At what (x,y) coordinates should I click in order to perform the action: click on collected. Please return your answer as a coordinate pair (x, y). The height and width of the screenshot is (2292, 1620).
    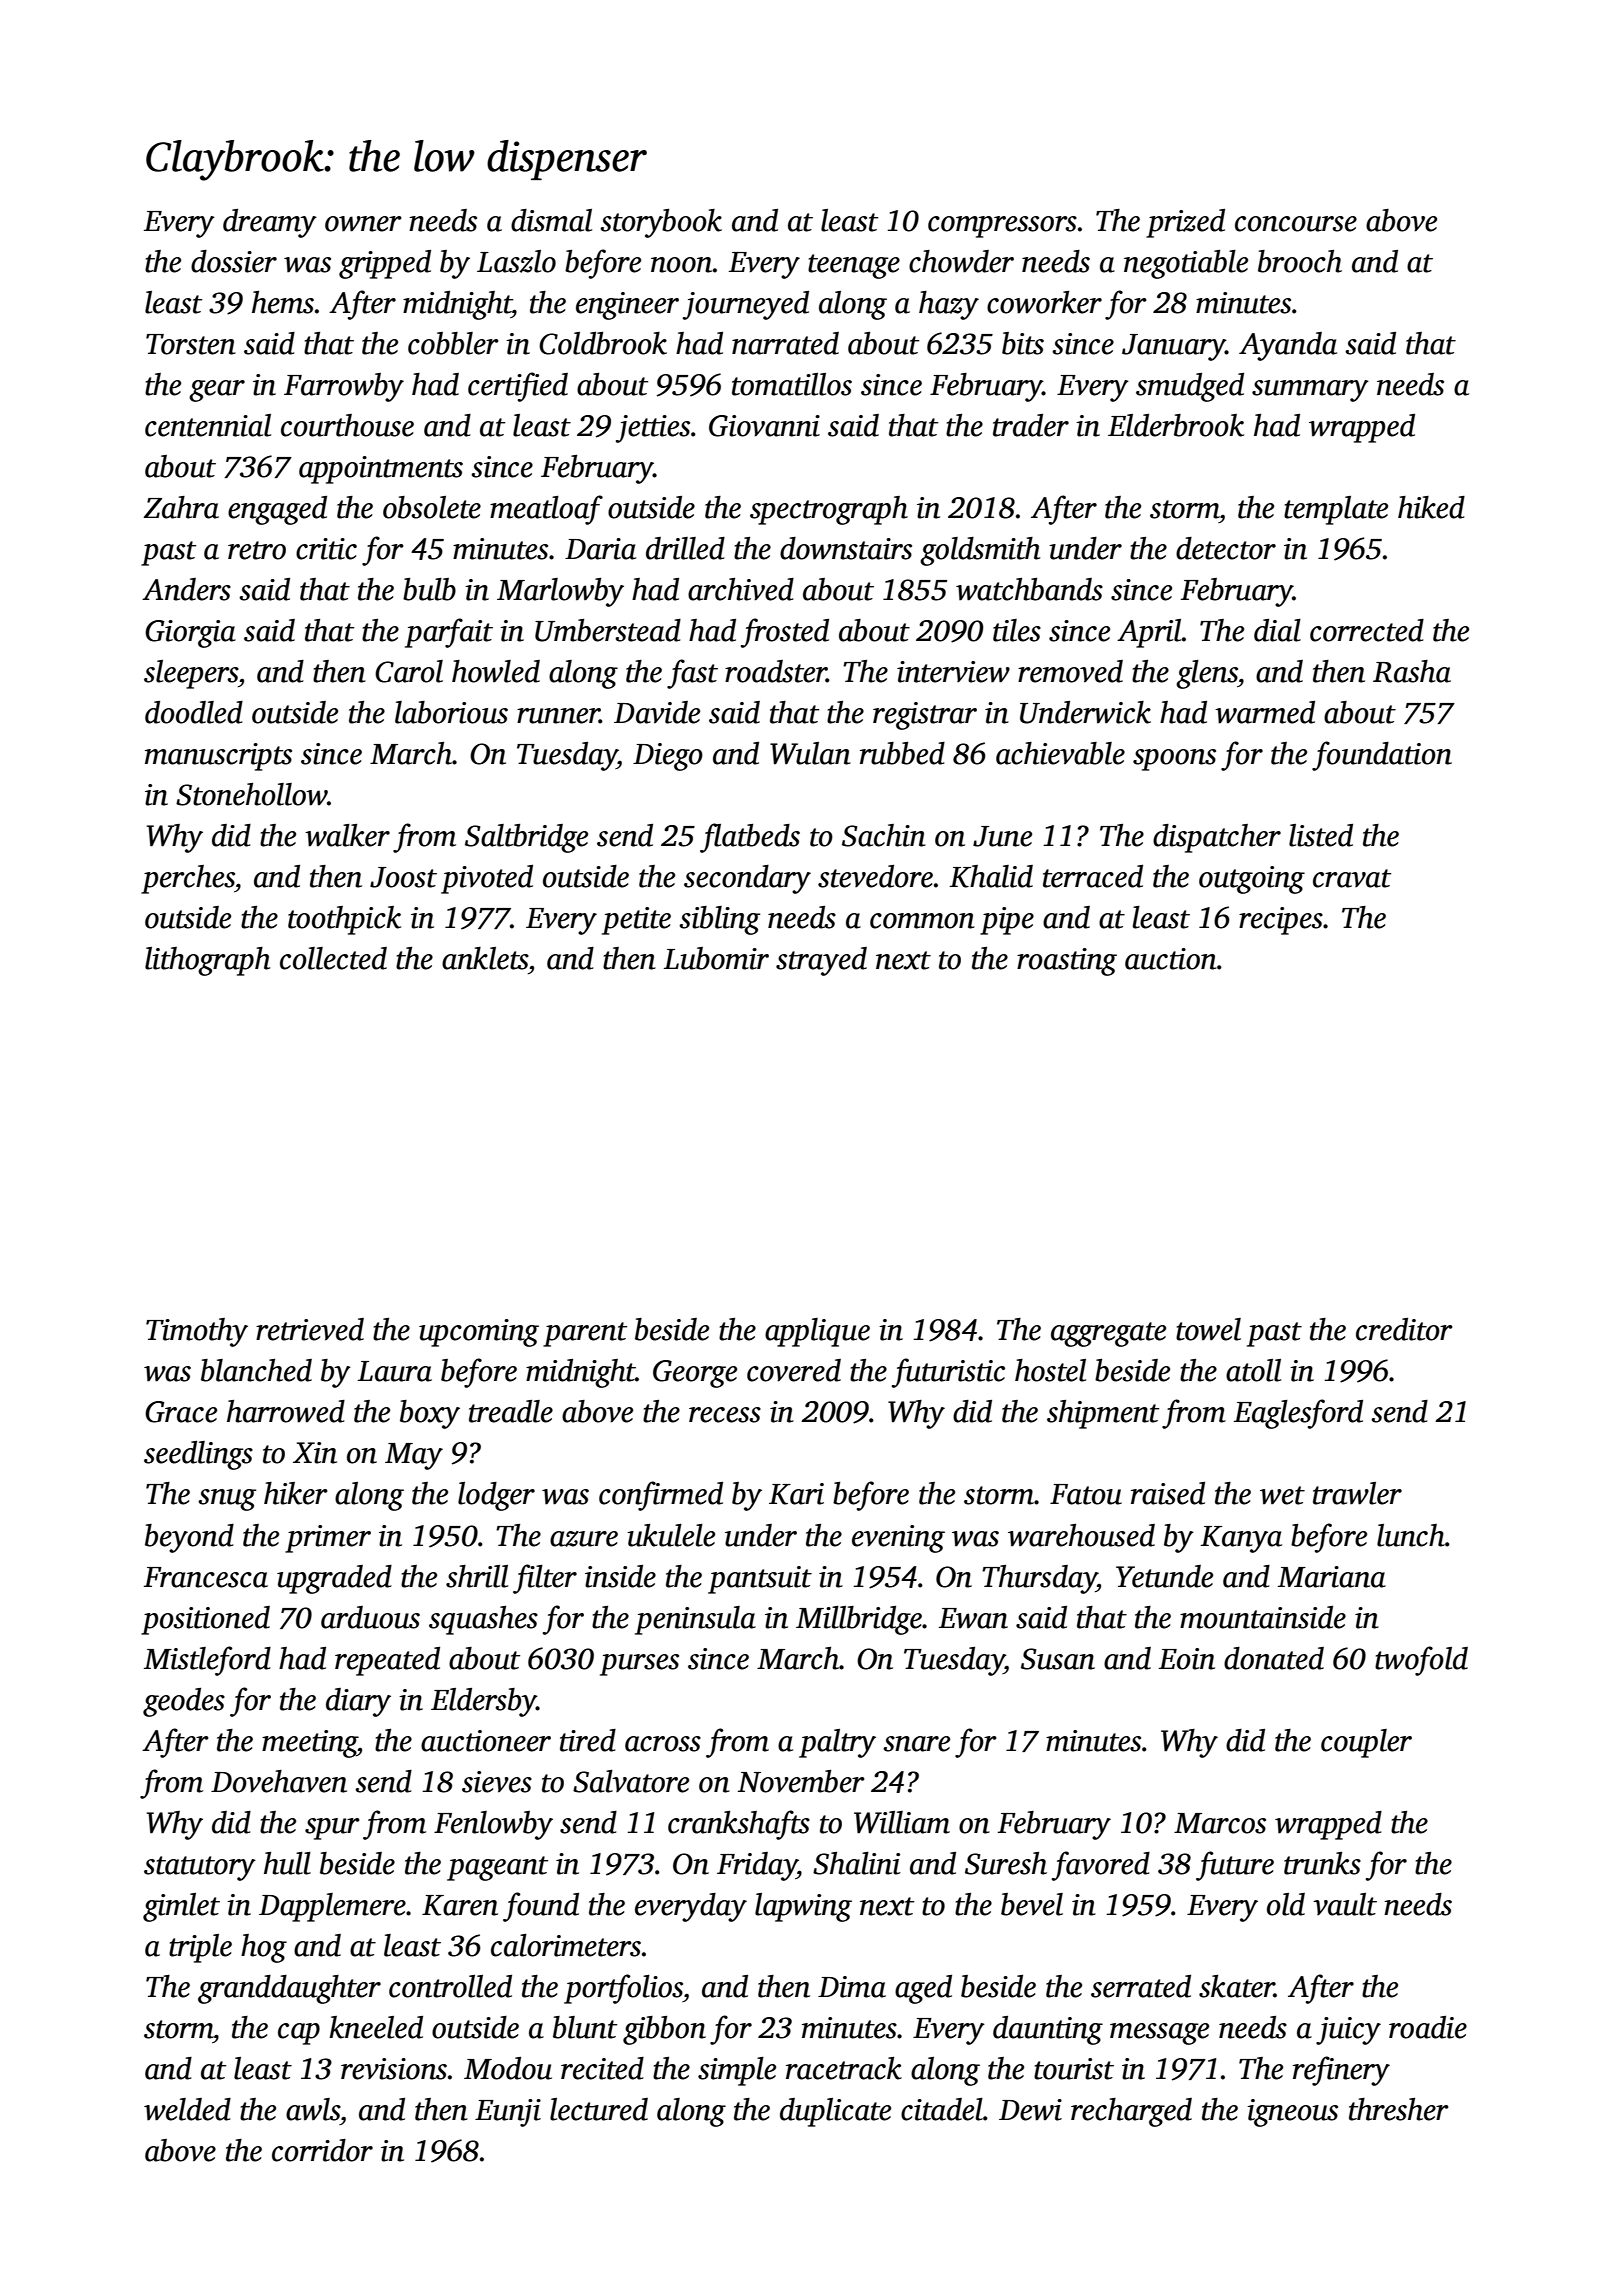
    Looking at the image, I should click on (333, 958).
